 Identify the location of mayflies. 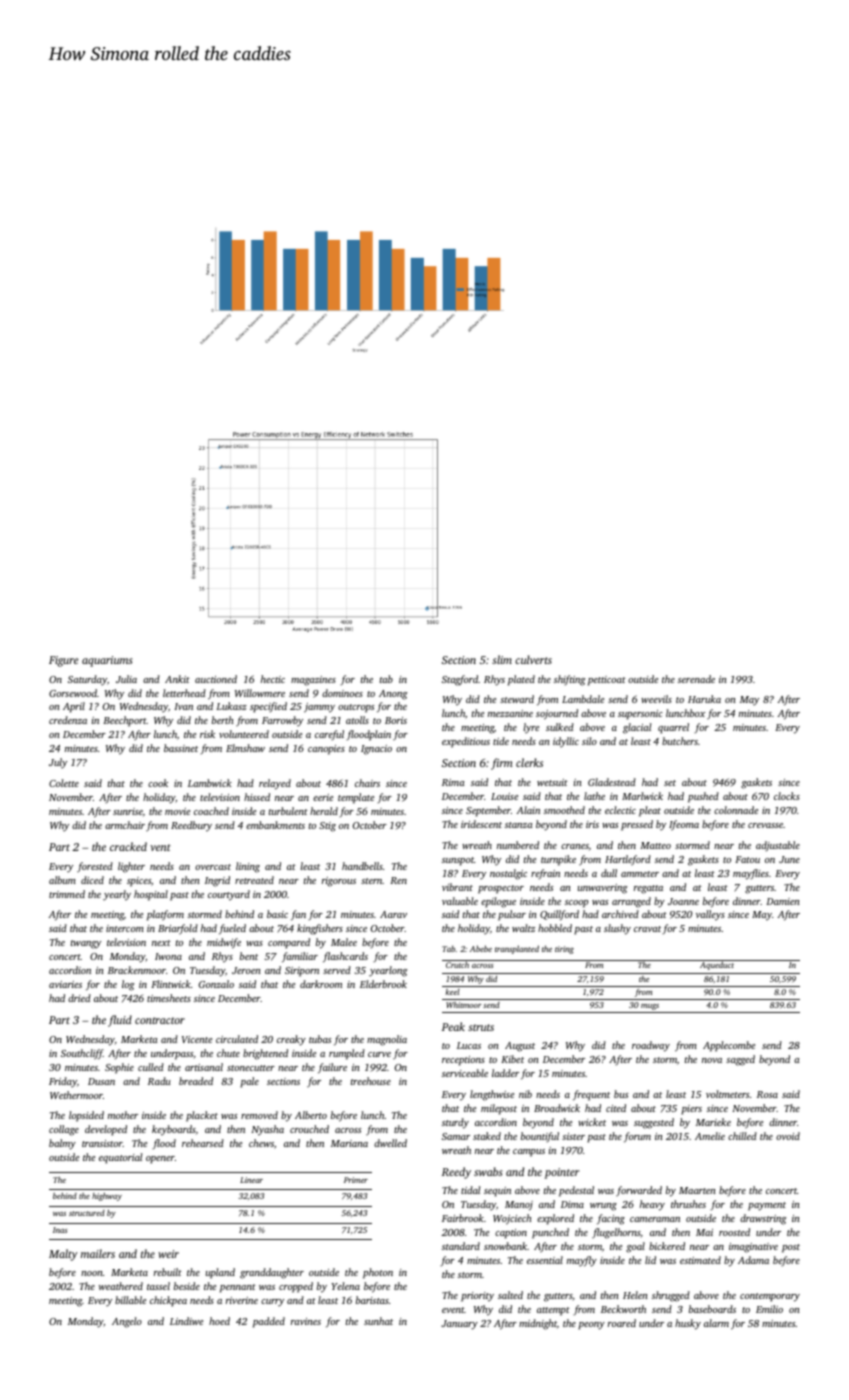
(751, 874).
